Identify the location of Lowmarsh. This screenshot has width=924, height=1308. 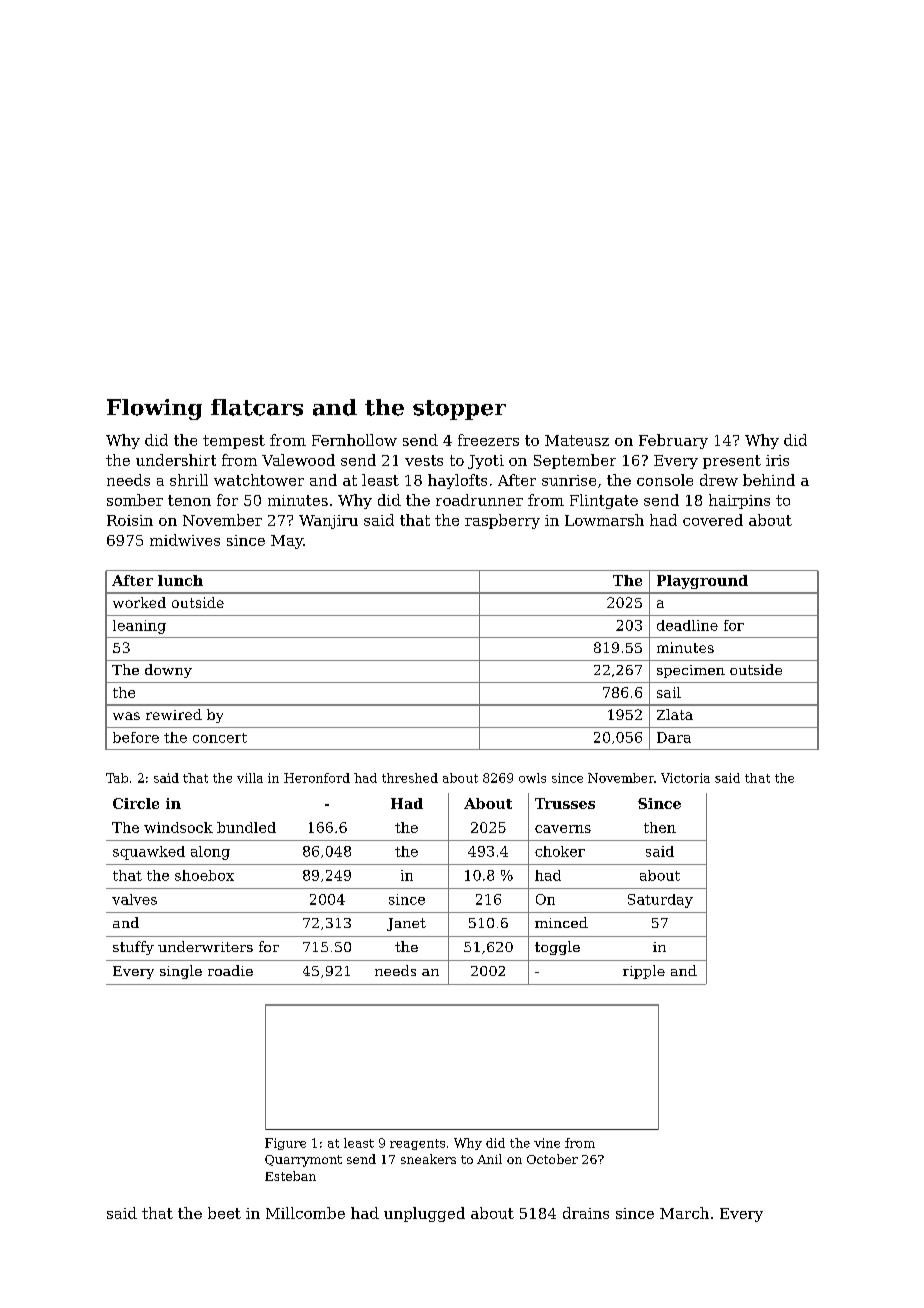
(604, 520).
